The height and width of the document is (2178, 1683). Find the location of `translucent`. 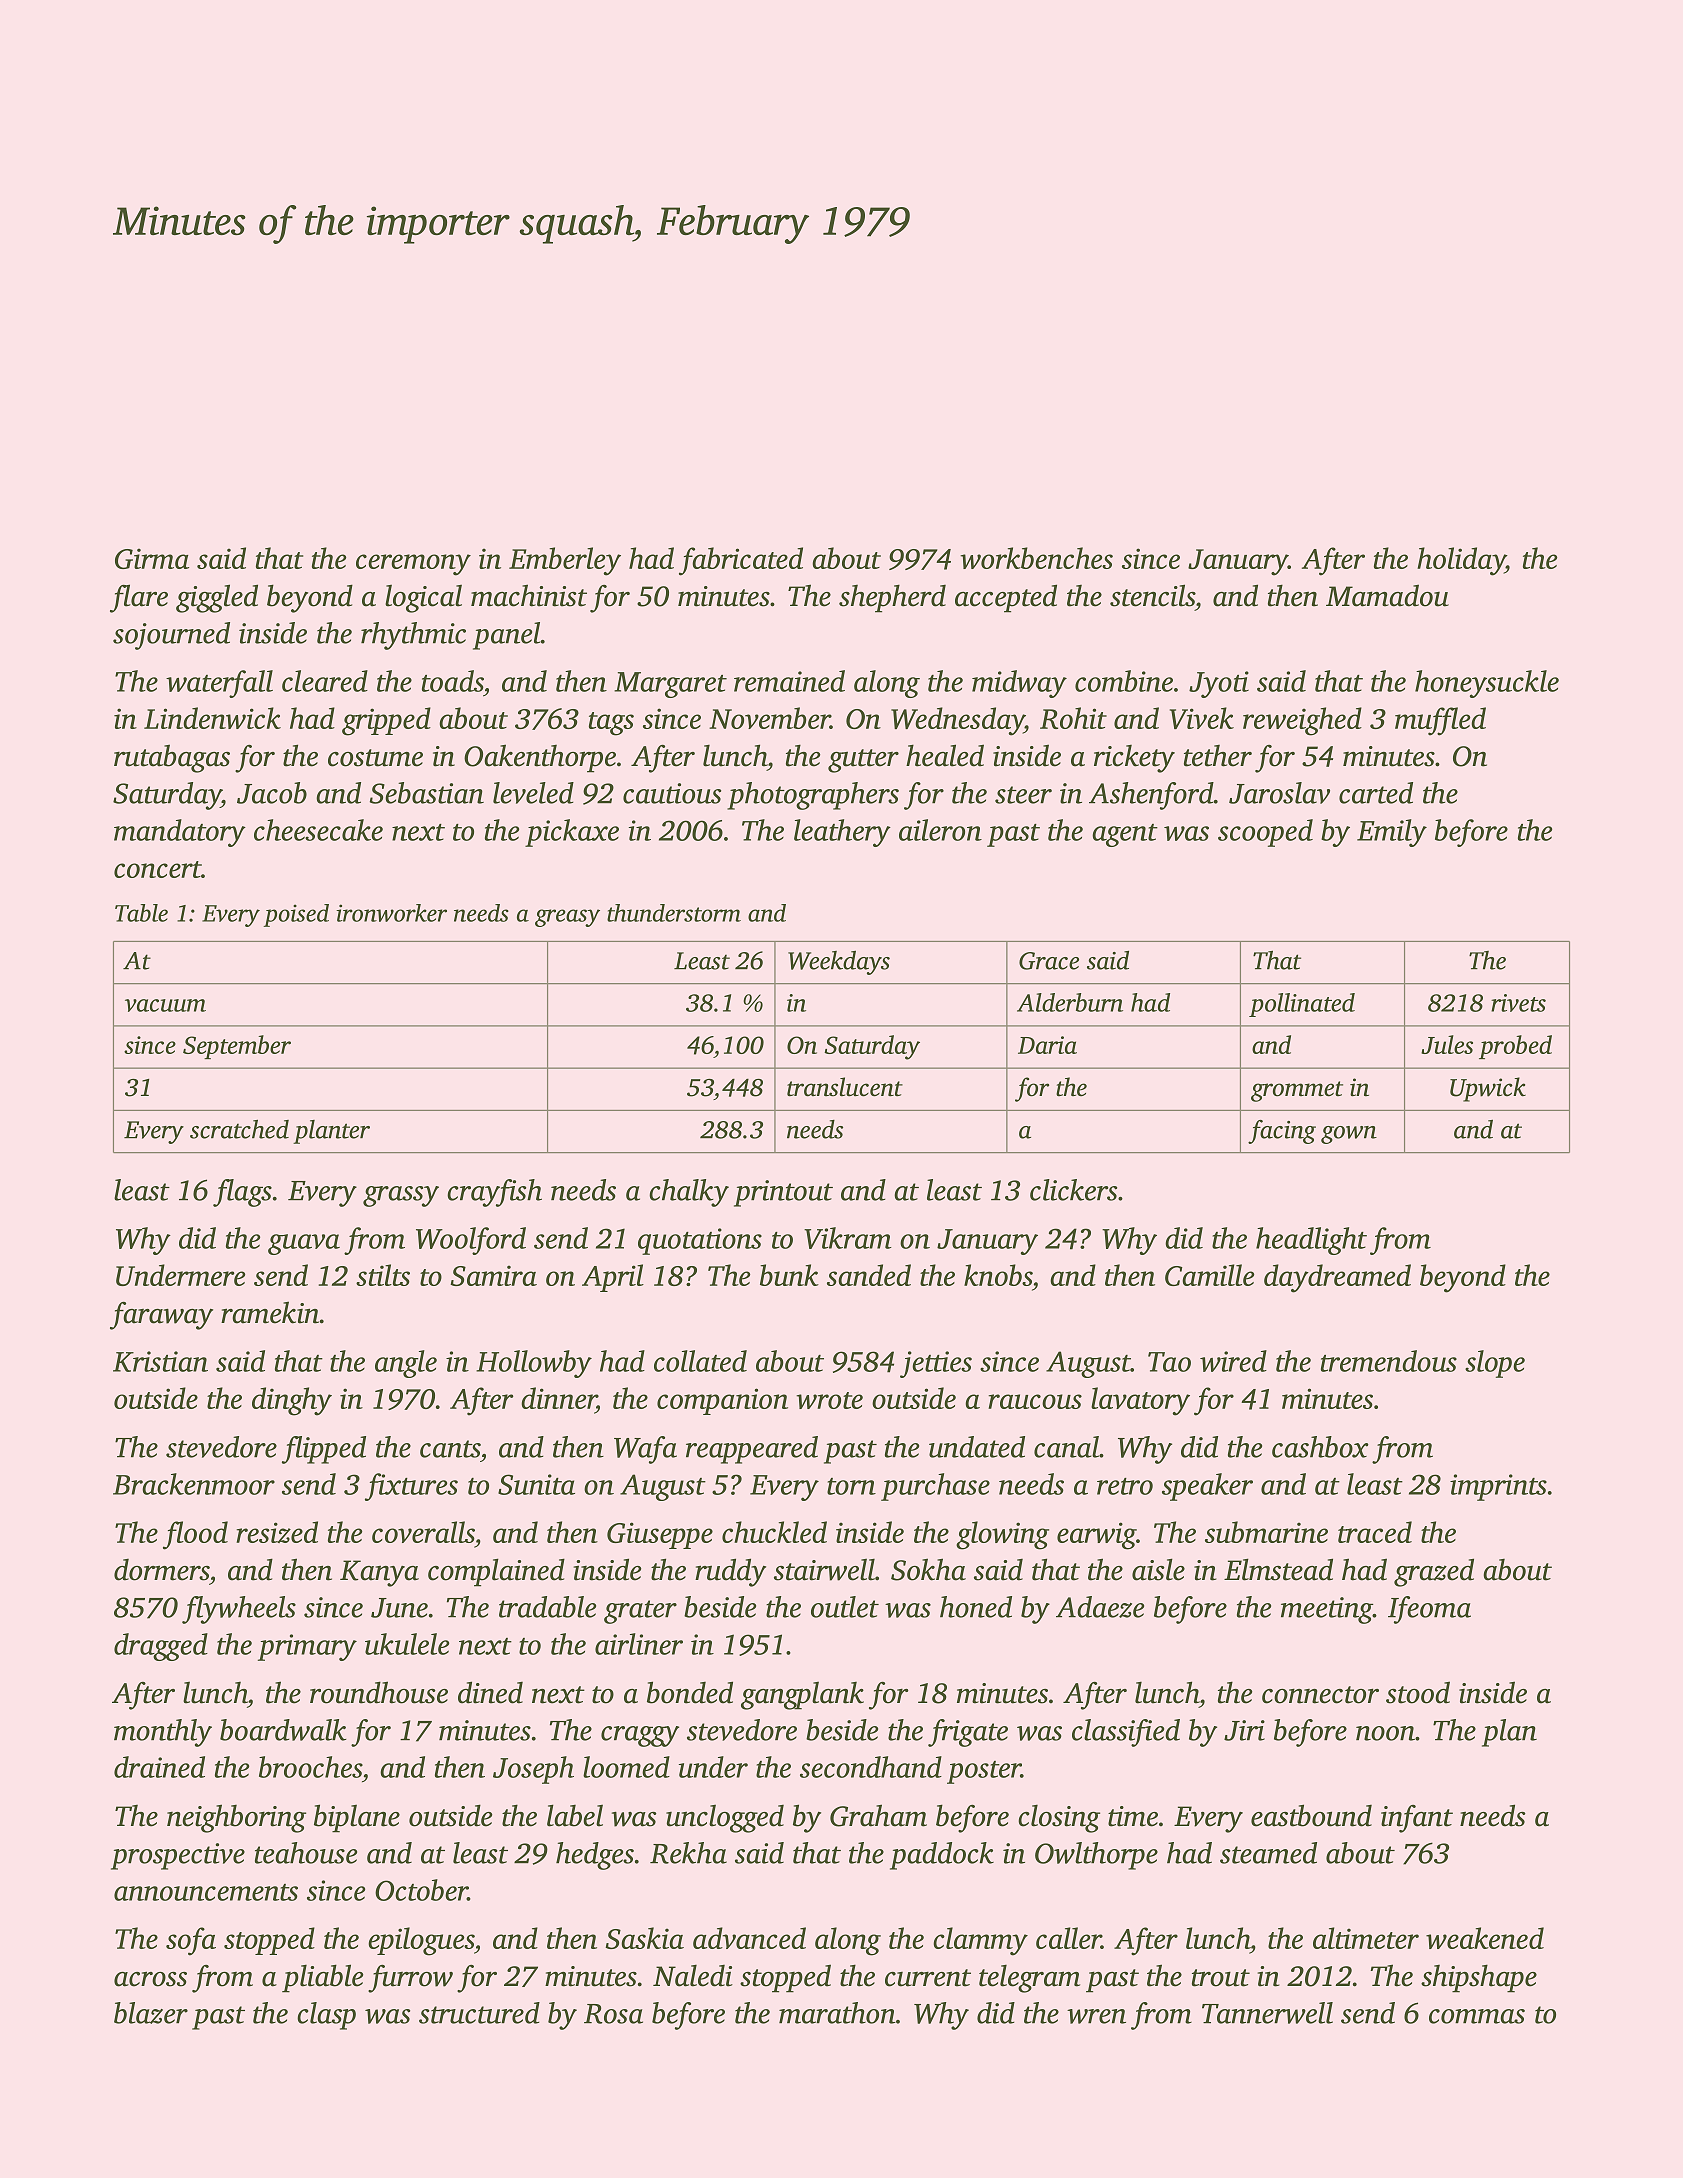

translucent is located at coordinates (845, 1087).
